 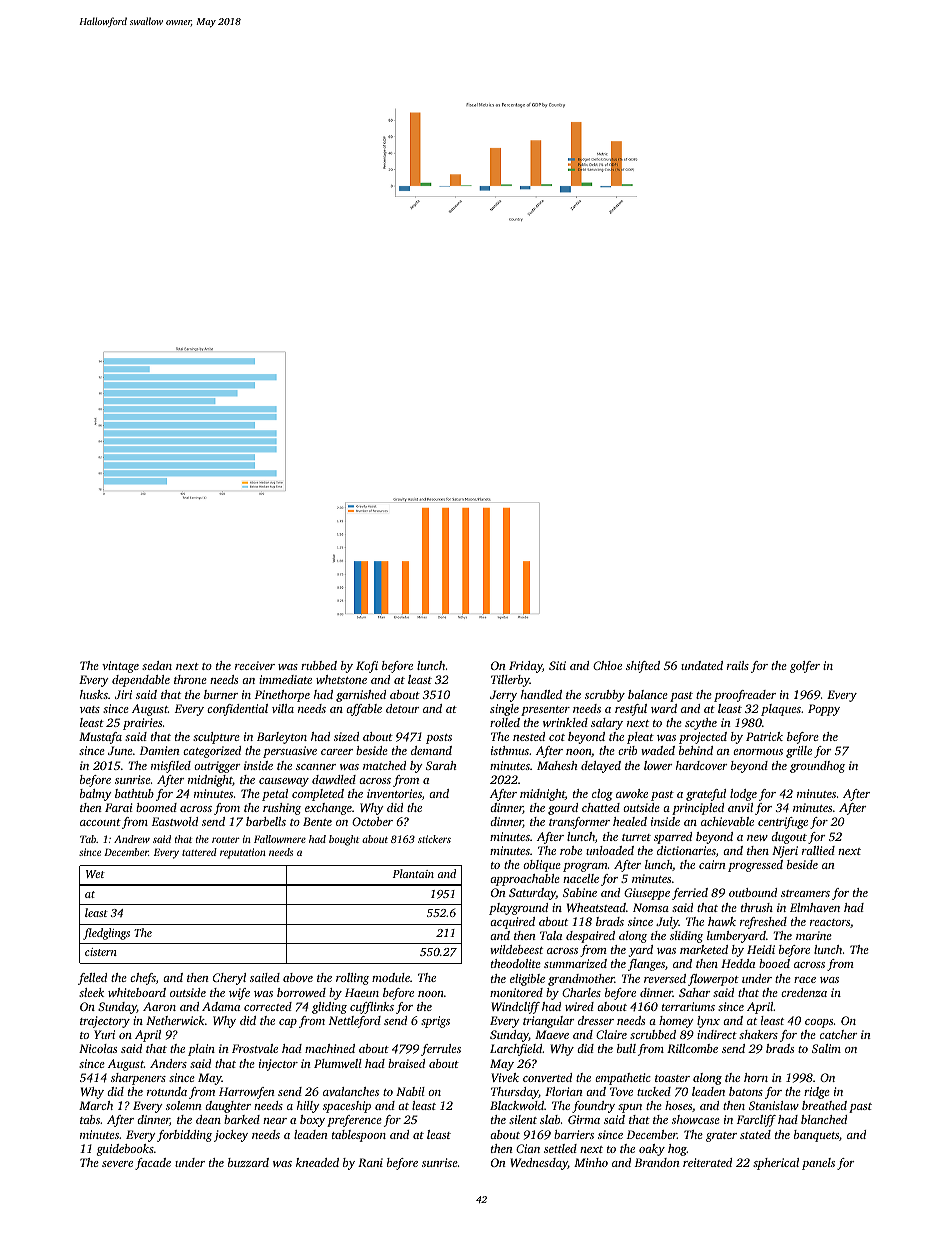 I want to click on scythe, so click(x=701, y=724).
